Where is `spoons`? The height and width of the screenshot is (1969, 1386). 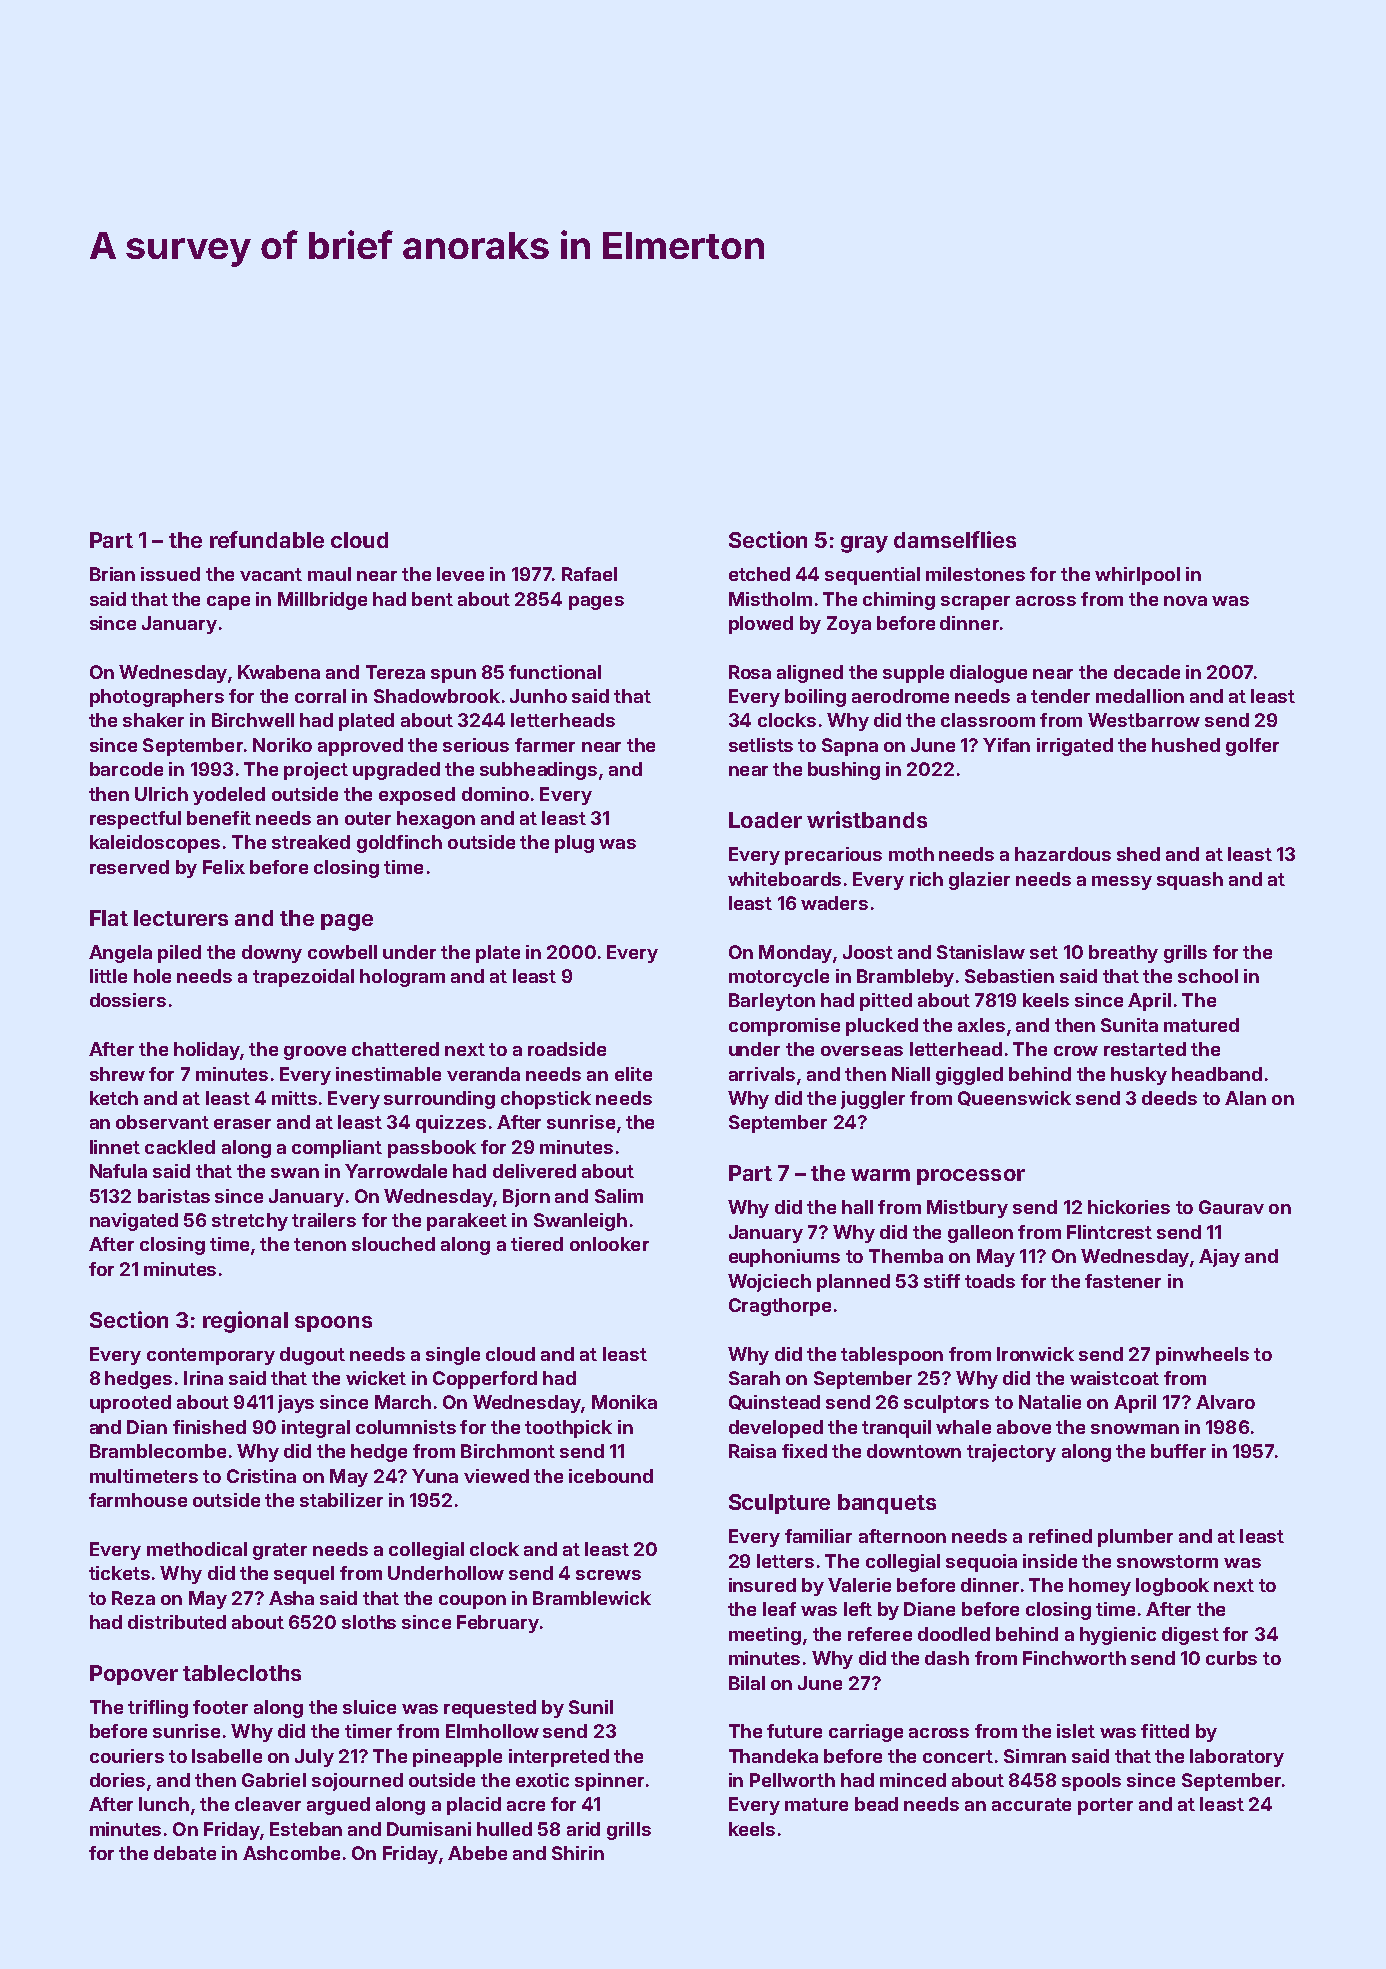 spoons is located at coordinates (333, 1324).
